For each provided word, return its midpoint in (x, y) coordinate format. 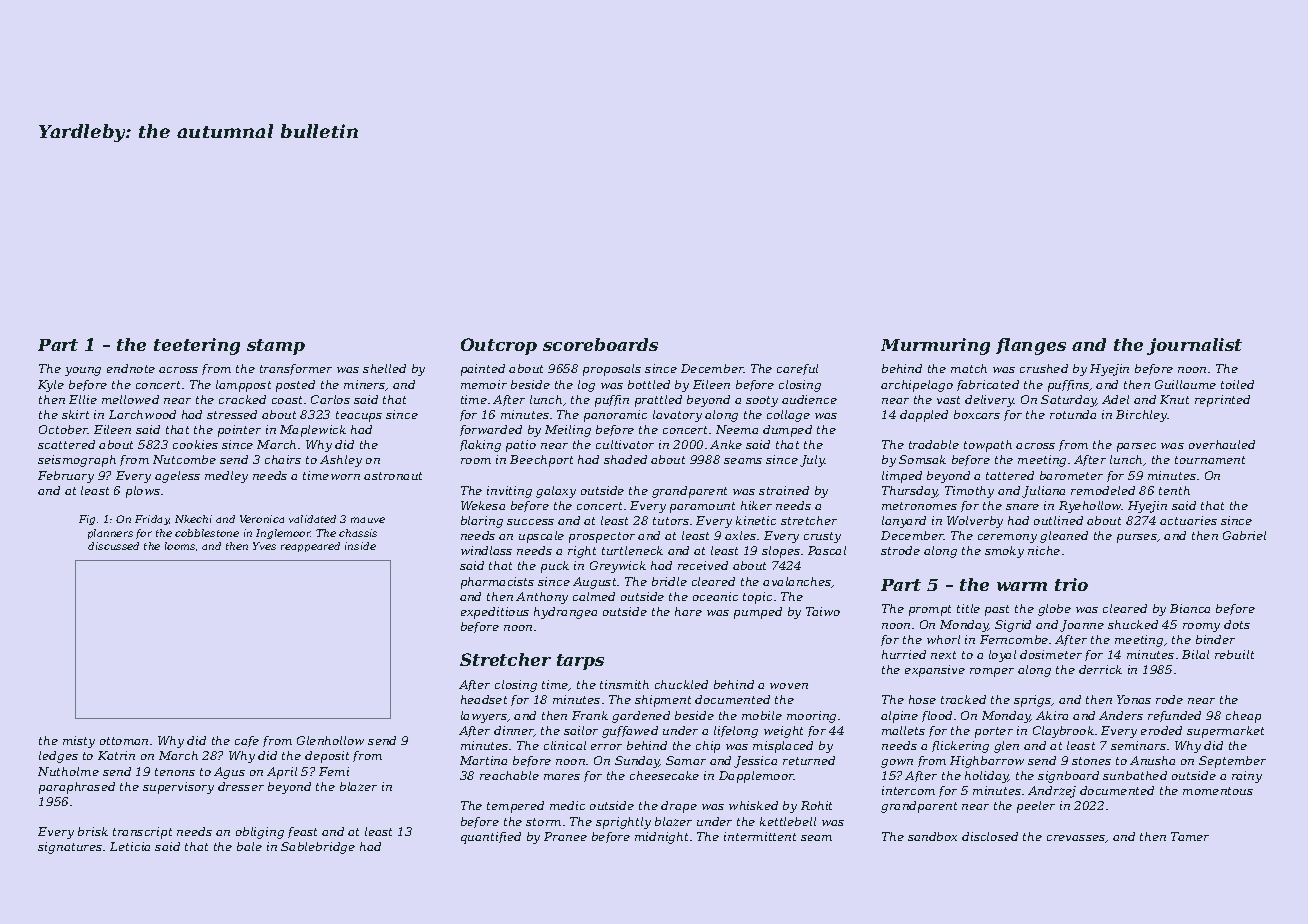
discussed (113, 546)
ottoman (124, 741)
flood (937, 716)
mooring (811, 717)
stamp (276, 347)
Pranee (565, 836)
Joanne (1082, 626)
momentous (1218, 791)
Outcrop (499, 346)
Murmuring (935, 346)
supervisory (178, 788)
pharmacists (497, 583)
